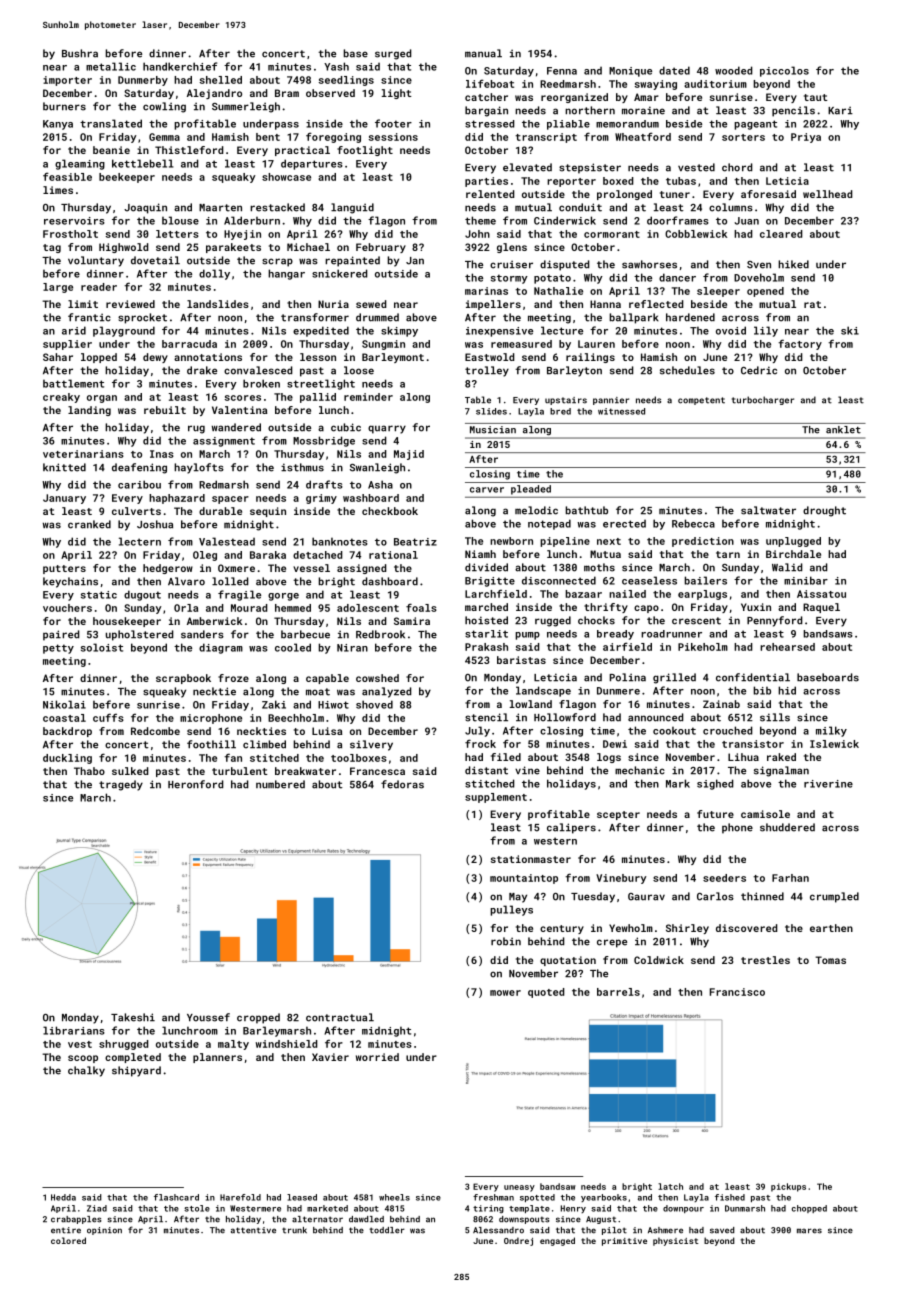 This screenshot has height=1316, width=908. I want to click on contractual, so click(340, 1017).
